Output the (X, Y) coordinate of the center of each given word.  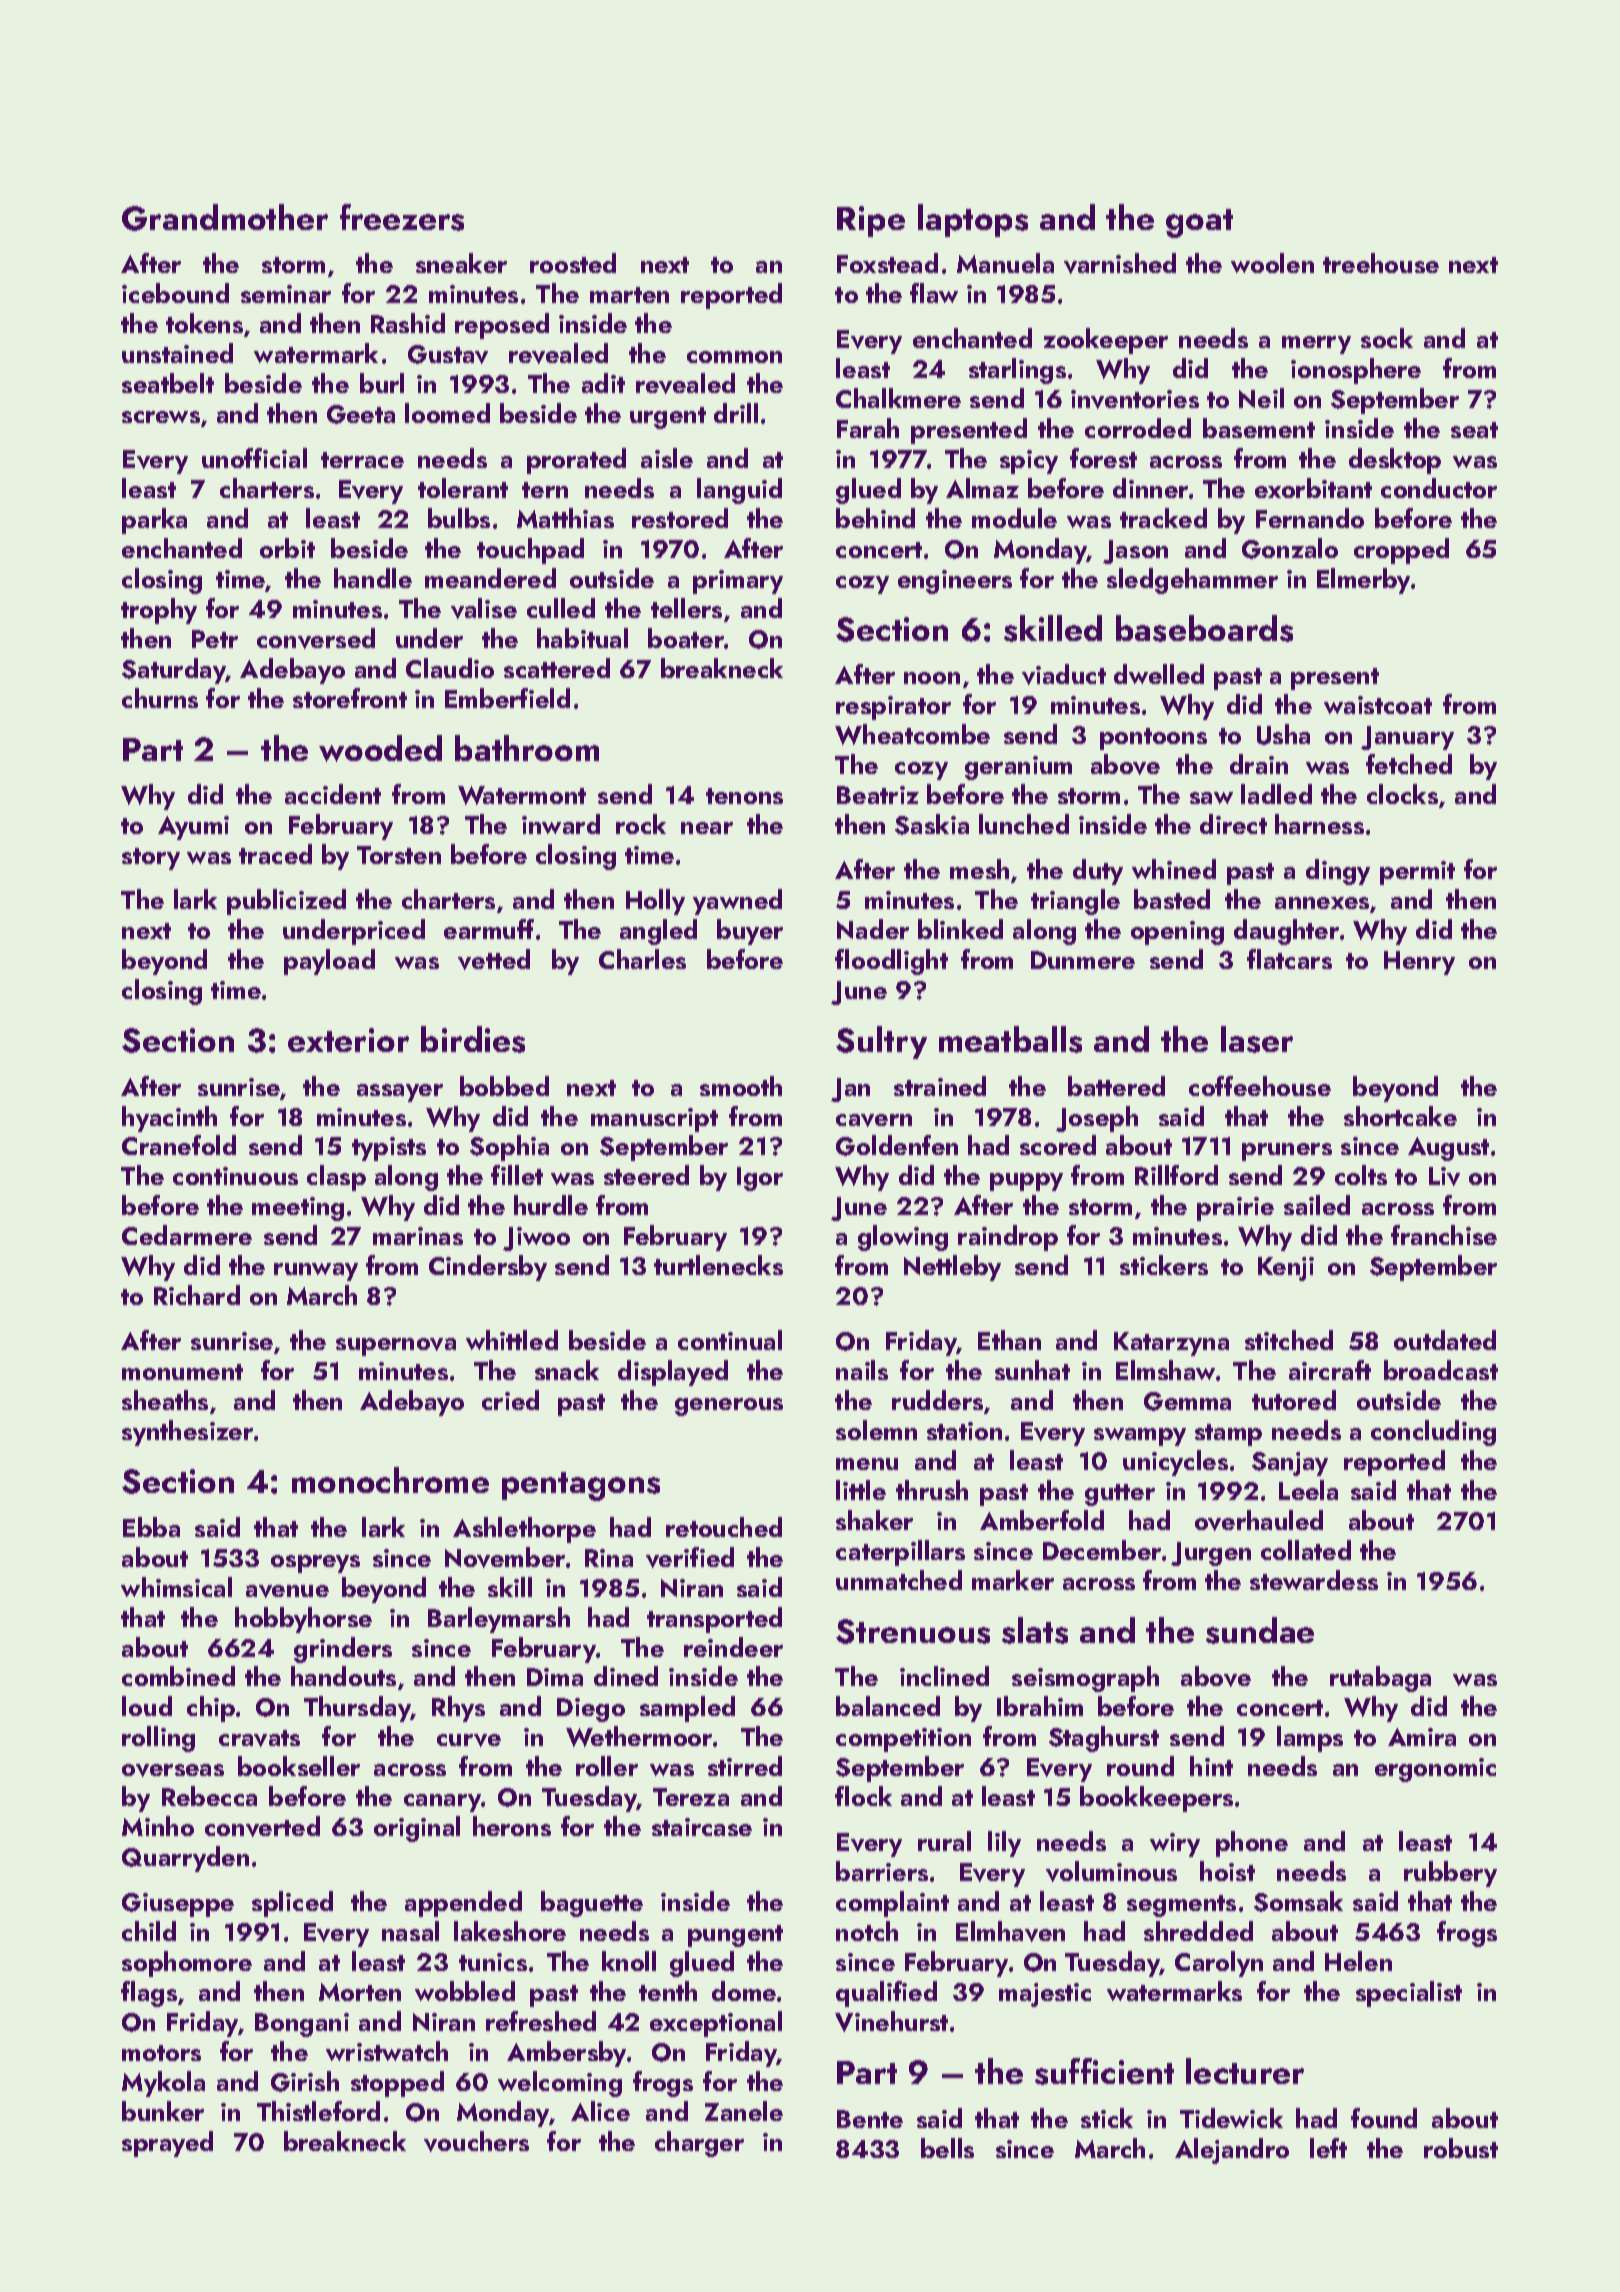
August (1448, 1149)
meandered (490, 578)
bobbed (504, 1086)
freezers (402, 217)
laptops (973, 220)
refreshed (541, 2021)
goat (1199, 223)
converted (262, 1826)
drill (736, 413)
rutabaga (1380, 1679)
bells (947, 2148)
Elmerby (1363, 581)
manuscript (654, 1120)
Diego (591, 1710)
